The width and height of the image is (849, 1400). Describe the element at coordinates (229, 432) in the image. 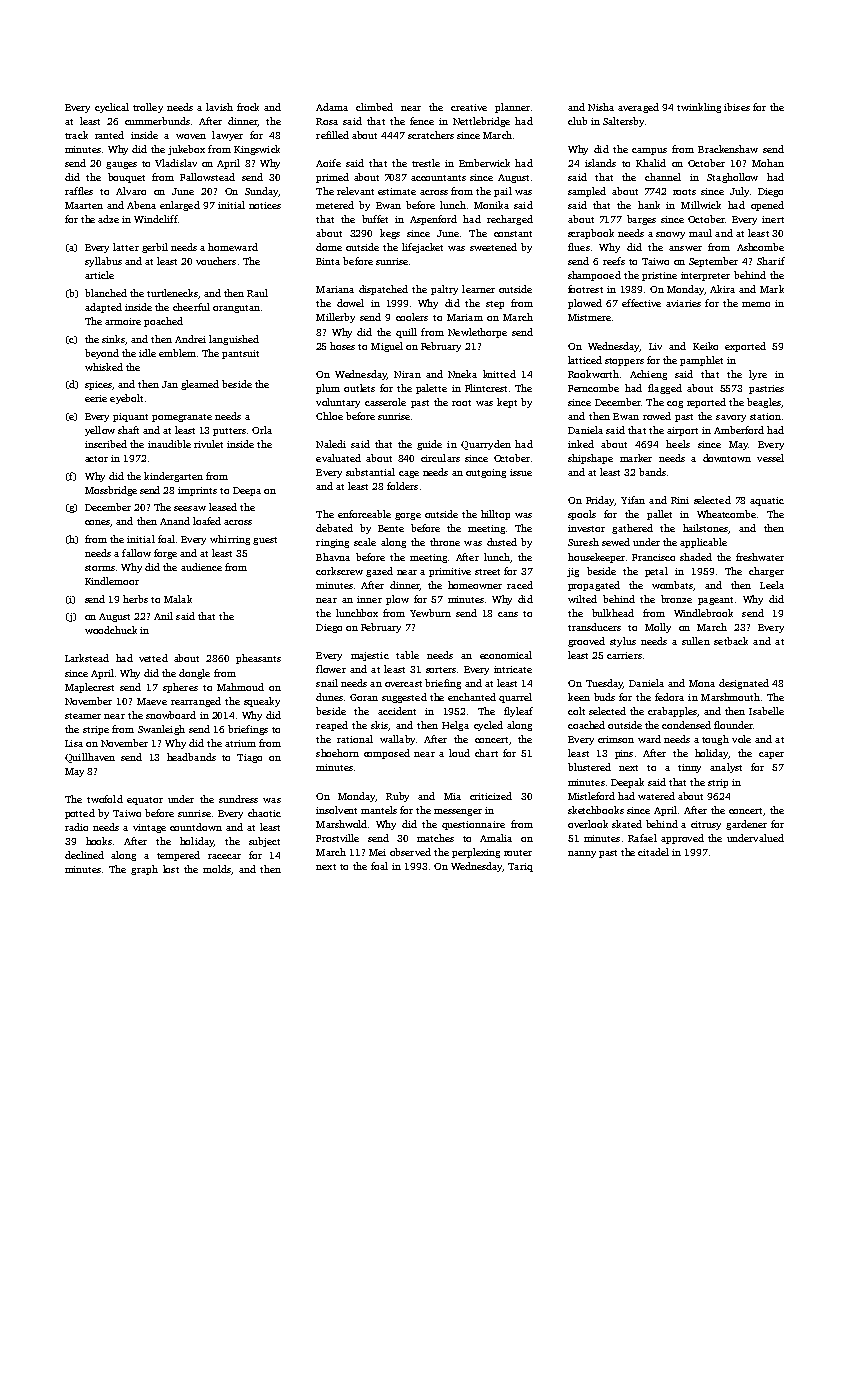

I see `putters` at that location.
